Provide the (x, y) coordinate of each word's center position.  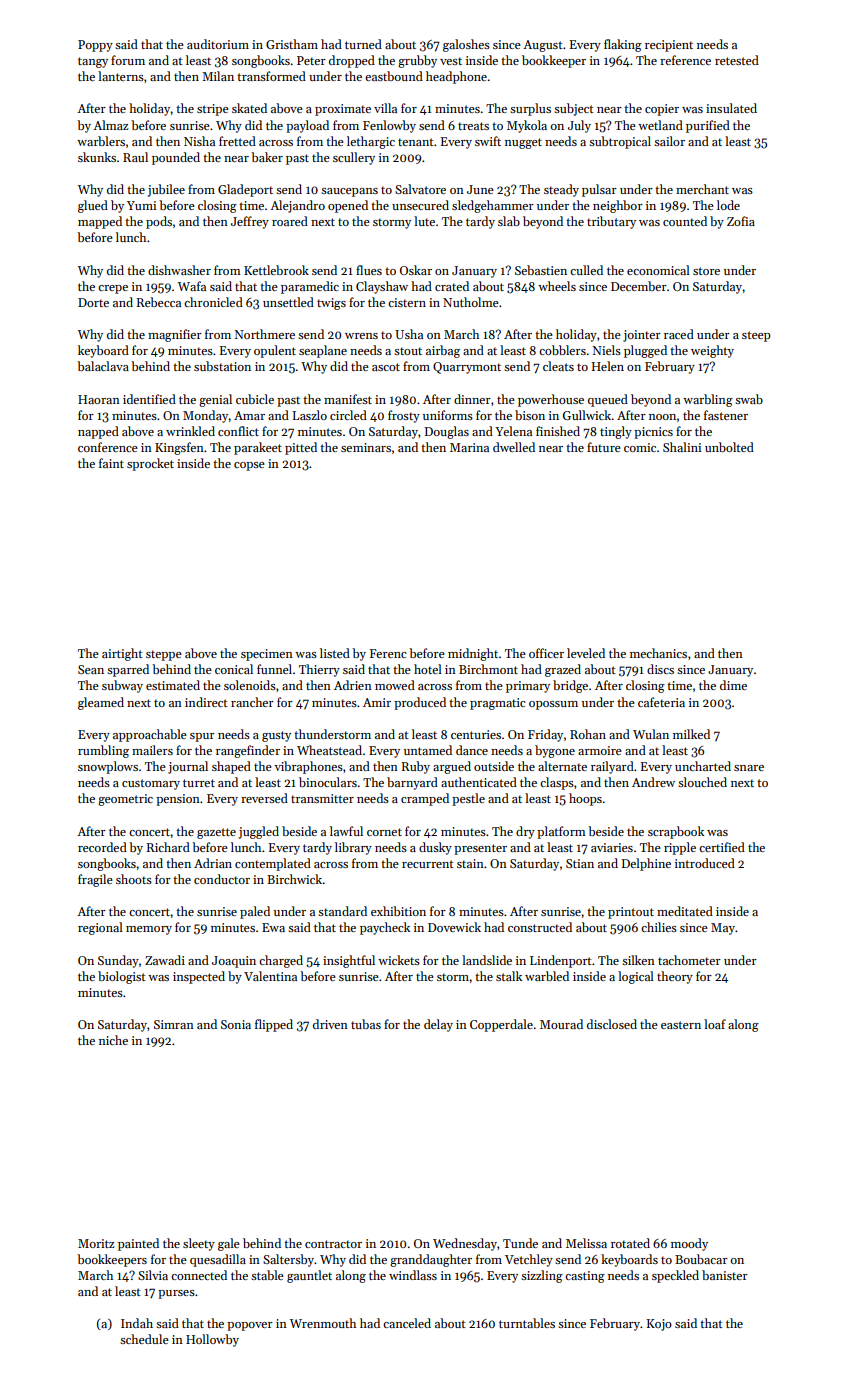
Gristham (292, 44)
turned (363, 44)
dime (733, 685)
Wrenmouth (323, 1323)
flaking (623, 45)
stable (267, 1275)
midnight (473, 654)
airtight (122, 654)
